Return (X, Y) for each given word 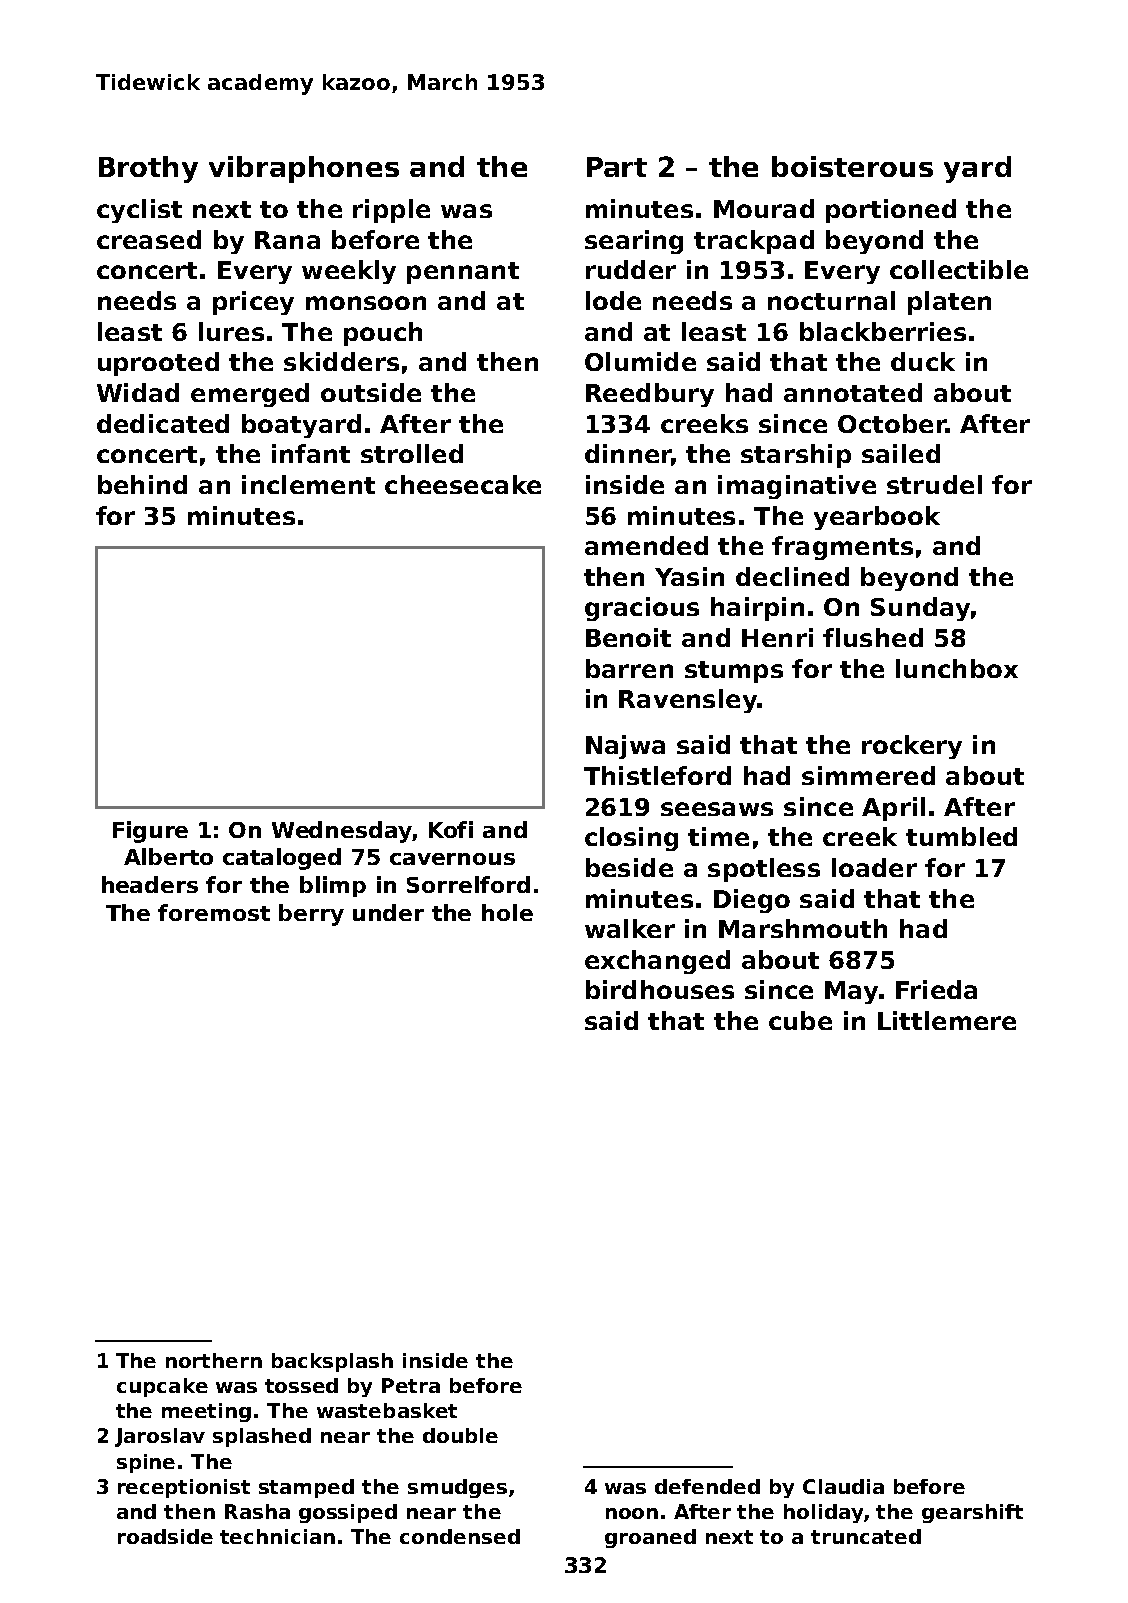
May (851, 992)
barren (629, 668)
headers (150, 884)
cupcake (162, 1387)
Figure (150, 832)
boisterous (852, 166)
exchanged (657, 962)
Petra (411, 1385)
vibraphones (304, 169)
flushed (873, 637)
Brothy (148, 169)
